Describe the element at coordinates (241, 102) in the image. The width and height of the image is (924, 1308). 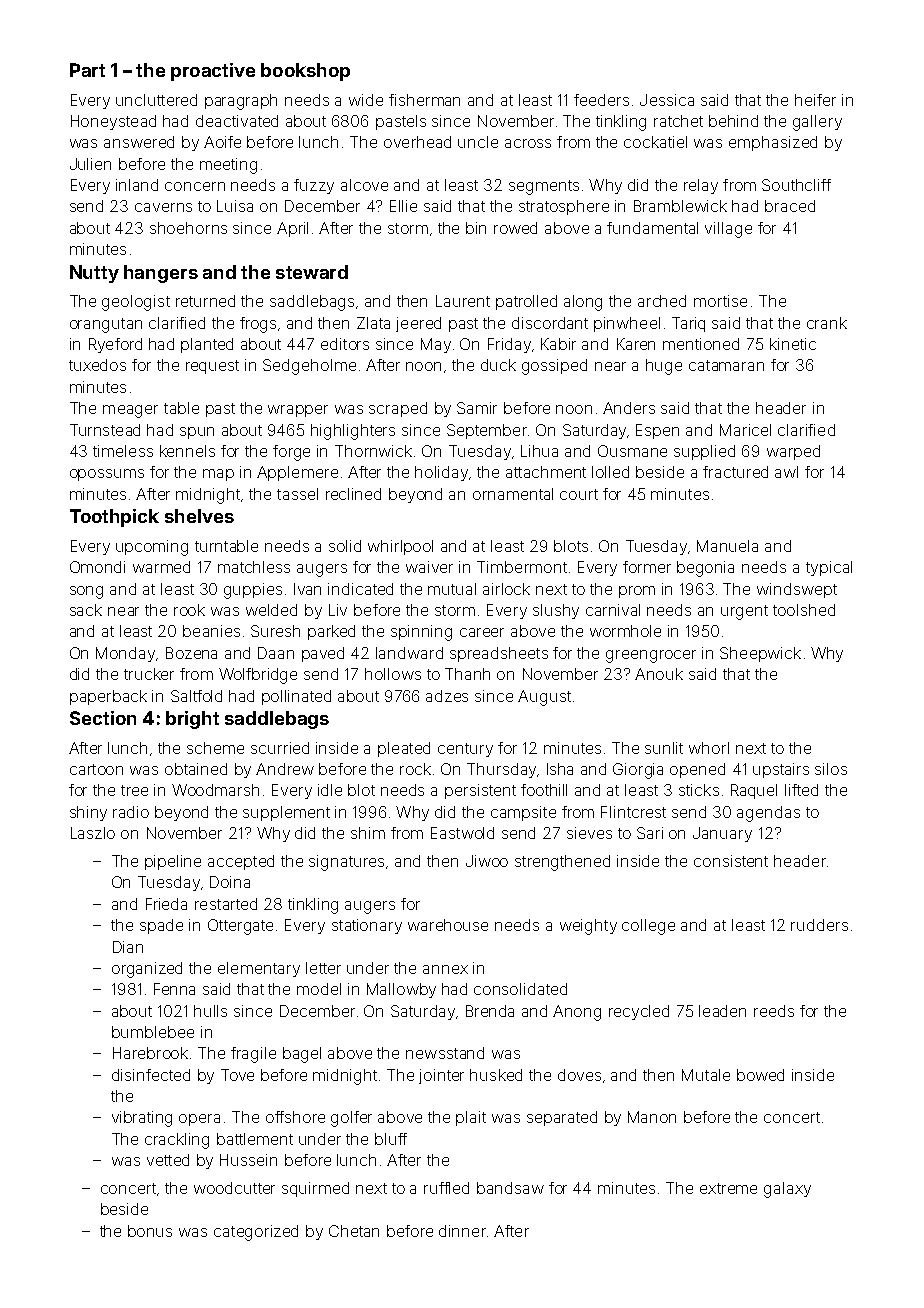
I see `paragraph` at that location.
